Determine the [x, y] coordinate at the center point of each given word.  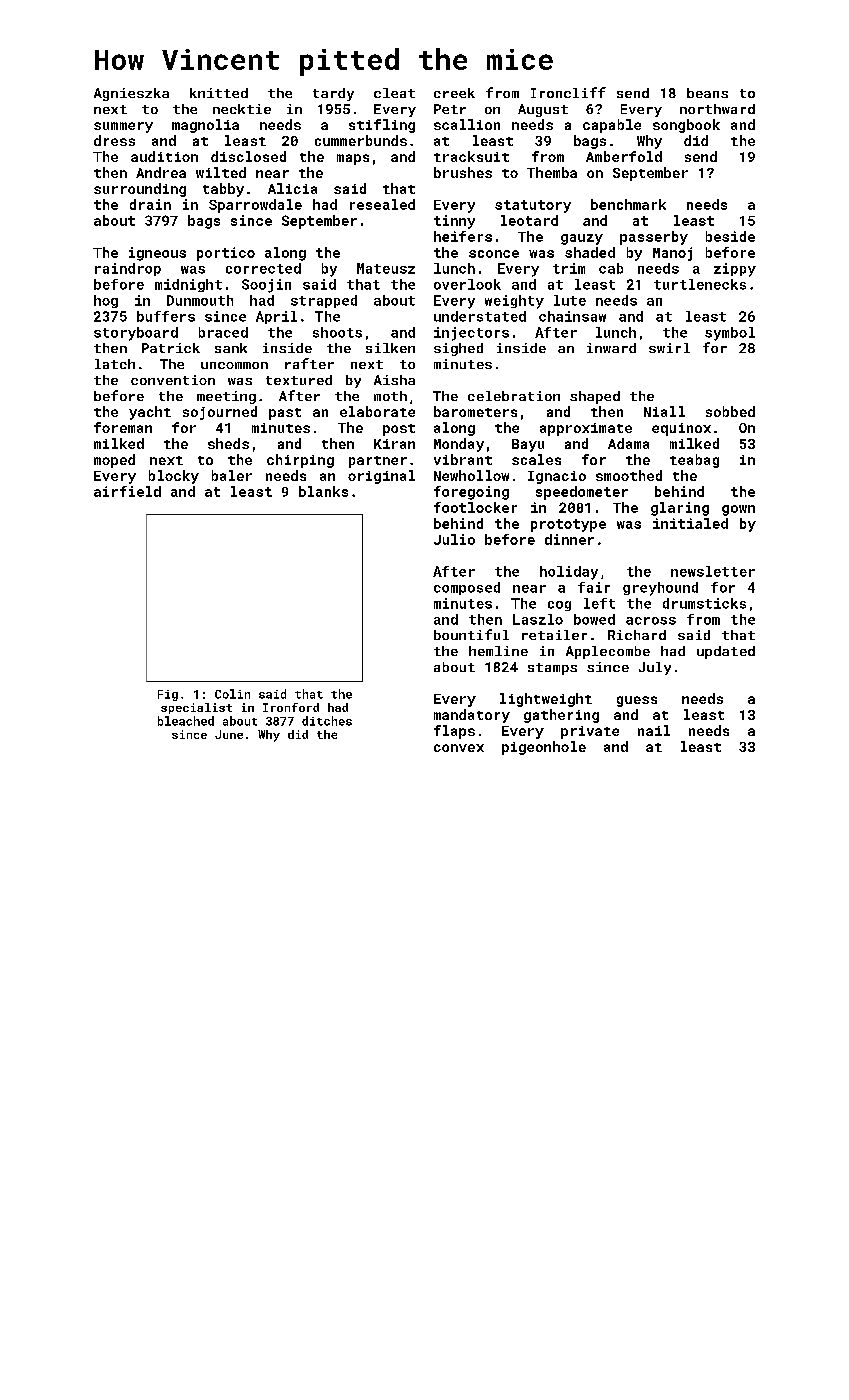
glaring [680, 509]
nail [654, 730]
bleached [186, 721]
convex [459, 748]
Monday [459, 445]
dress [114, 140]
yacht [150, 413]
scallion [467, 124]
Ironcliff [568, 92]
